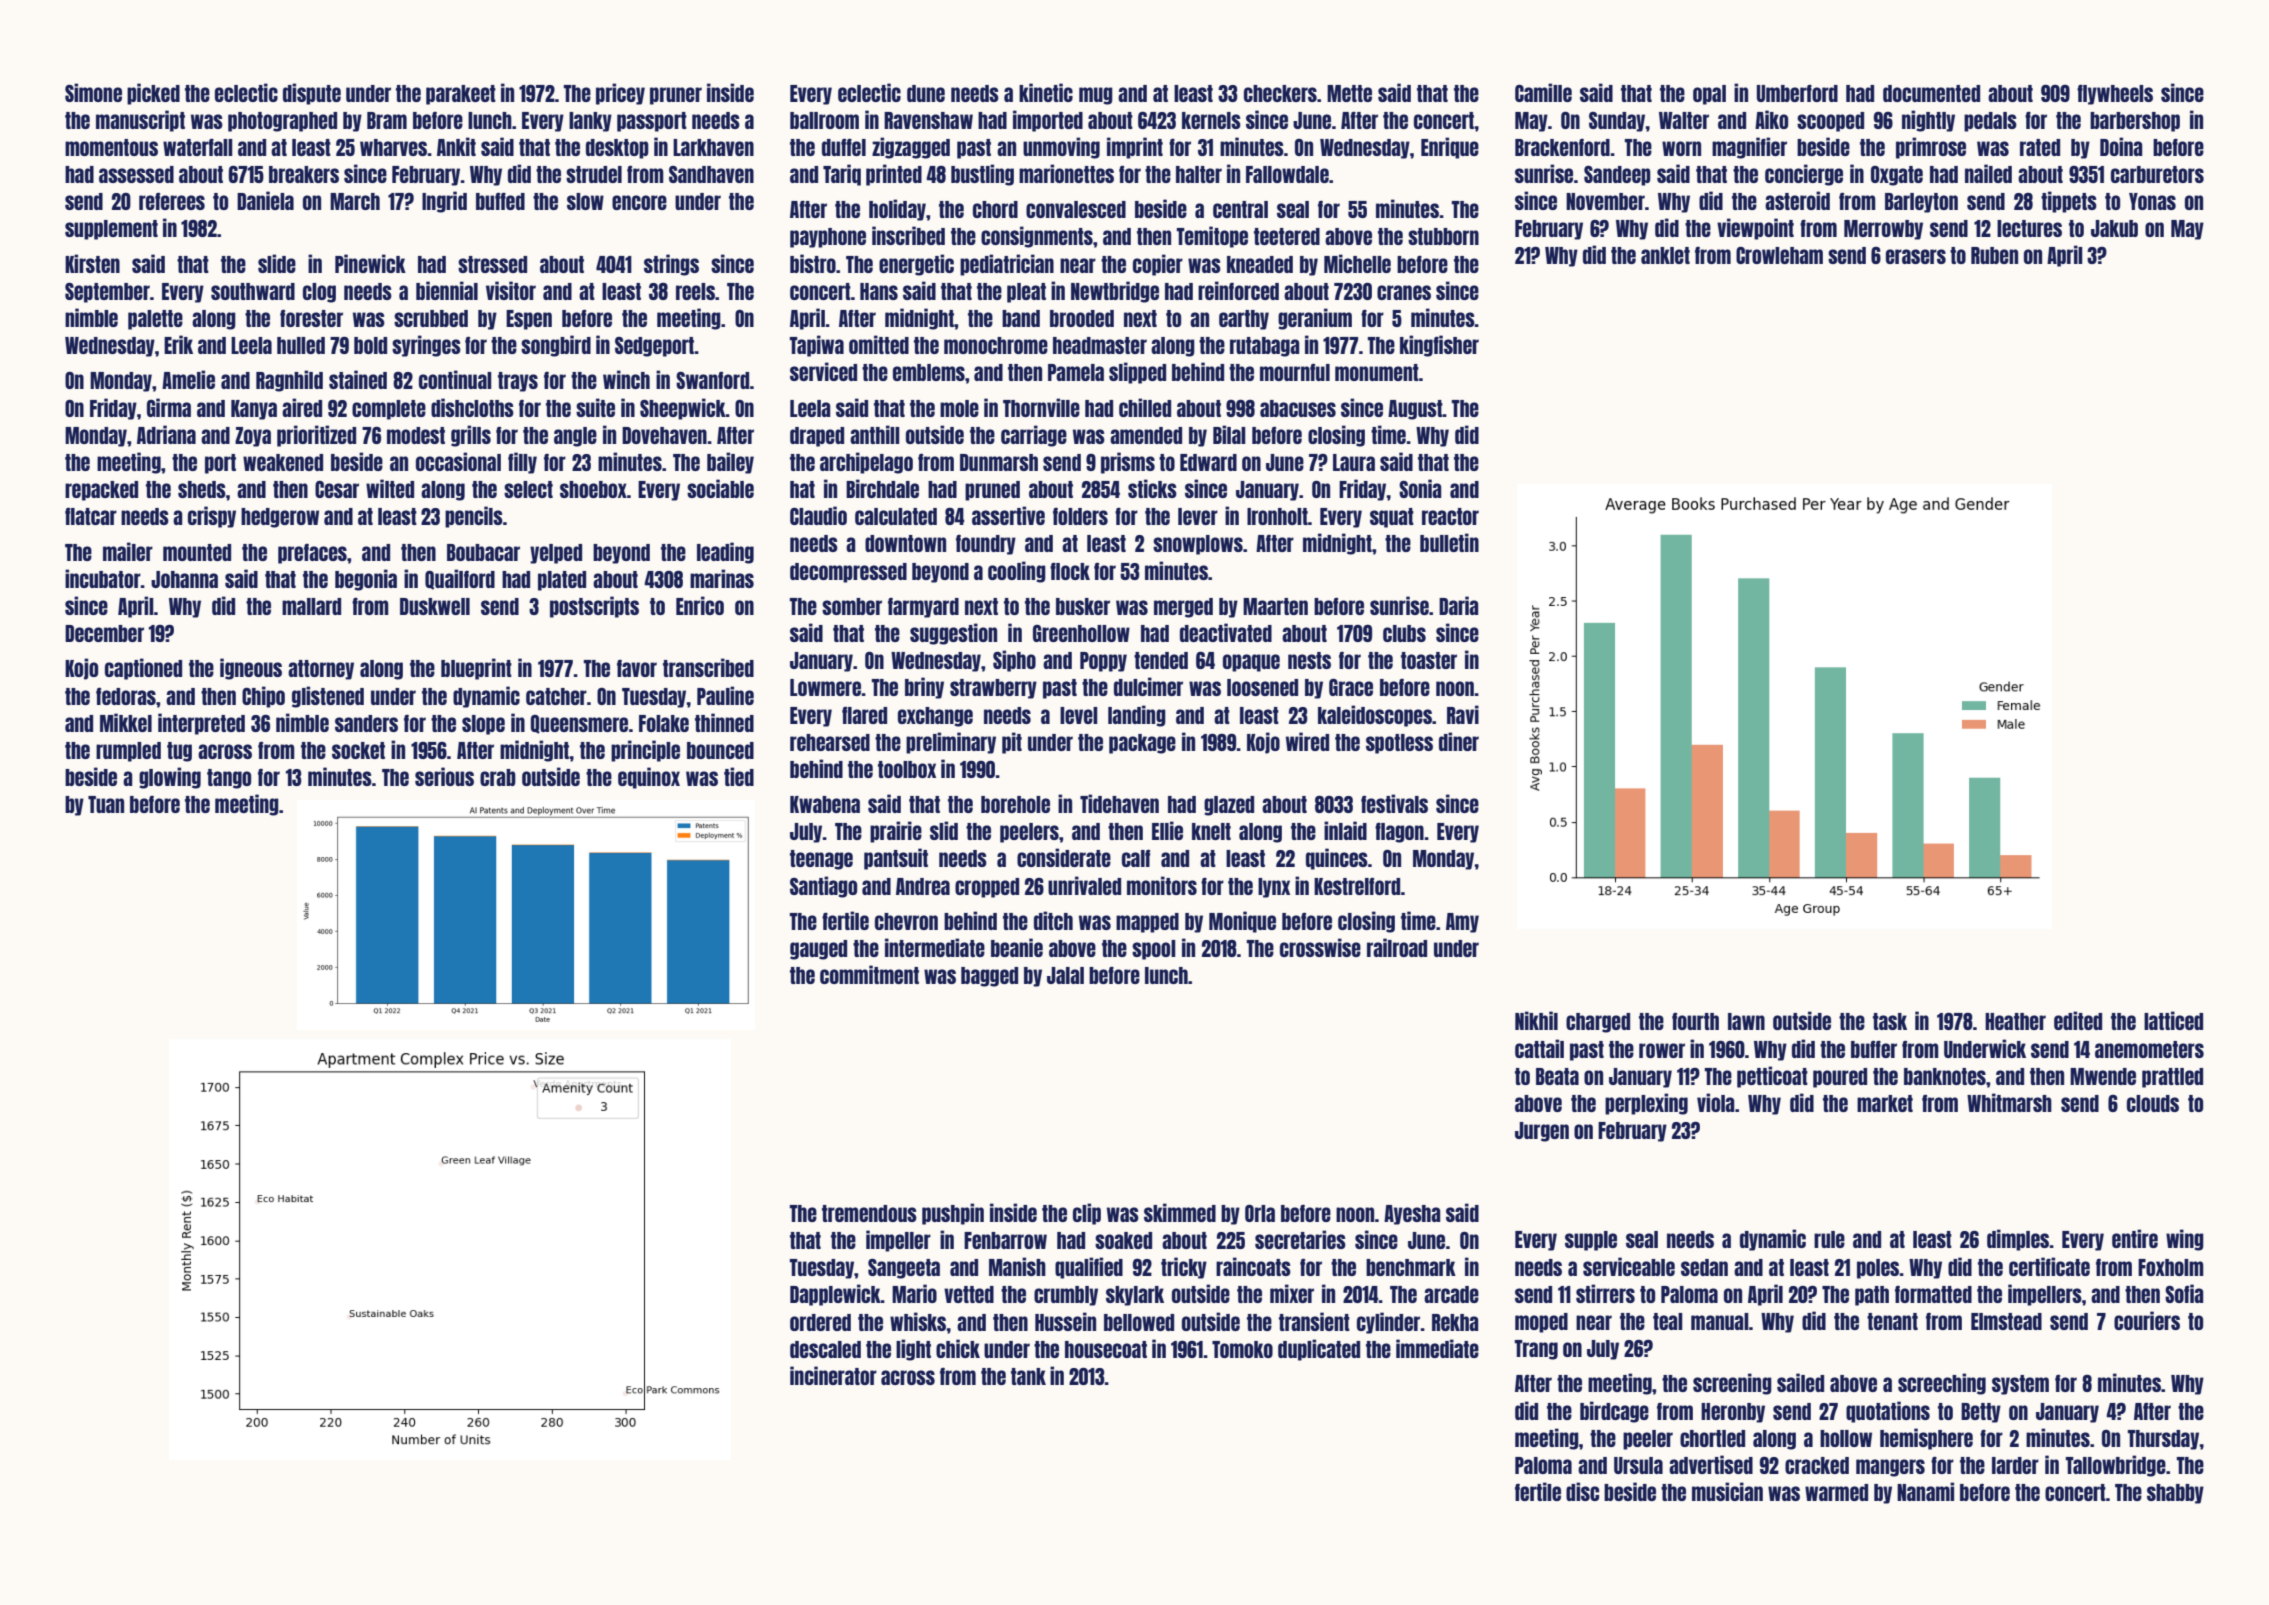 The width and height of the page is (2269, 1605). I want to click on Ravi, so click(1463, 714).
